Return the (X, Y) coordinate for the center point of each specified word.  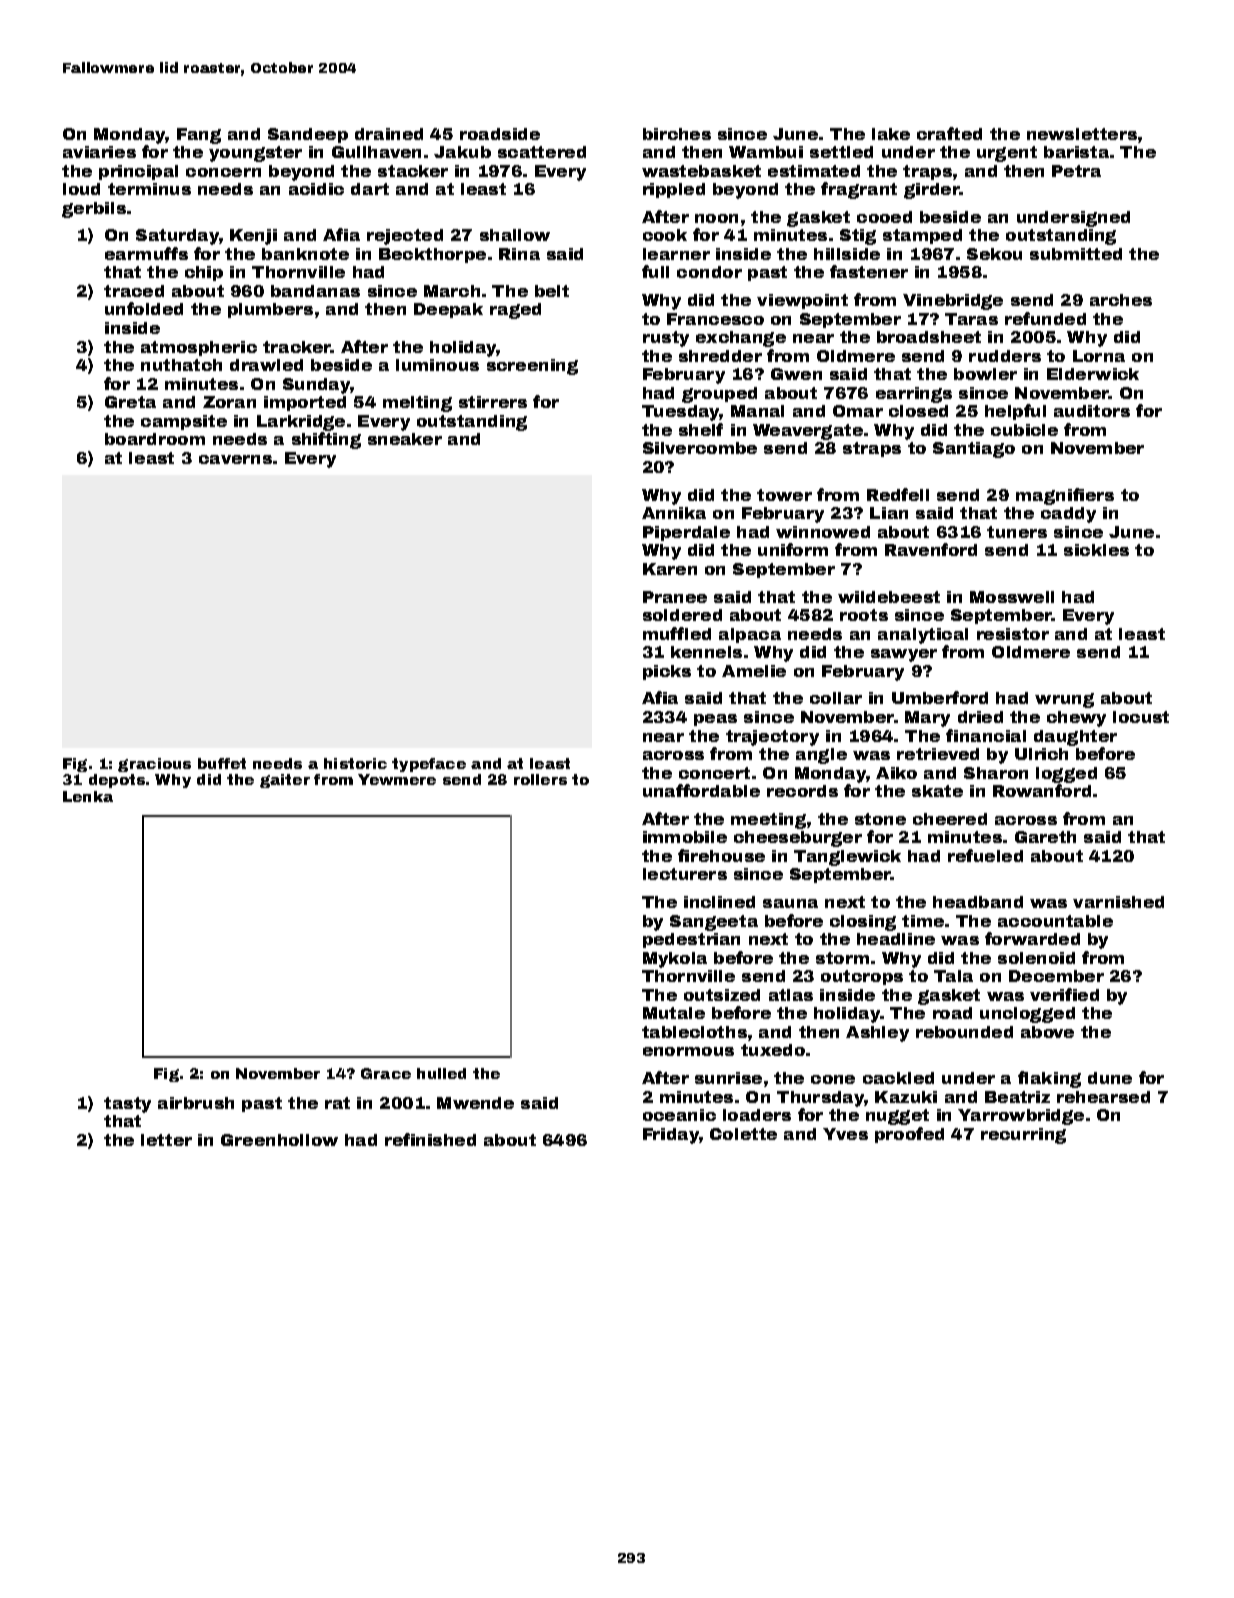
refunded (1045, 318)
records (802, 791)
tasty (127, 1105)
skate (937, 791)
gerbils (94, 210)
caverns (235, 459)
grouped (719, 395)
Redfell (898, 494)
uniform (793, 549)
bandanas (315, 291)
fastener (869, 271)
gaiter (285, 781)
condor (709, 272)
